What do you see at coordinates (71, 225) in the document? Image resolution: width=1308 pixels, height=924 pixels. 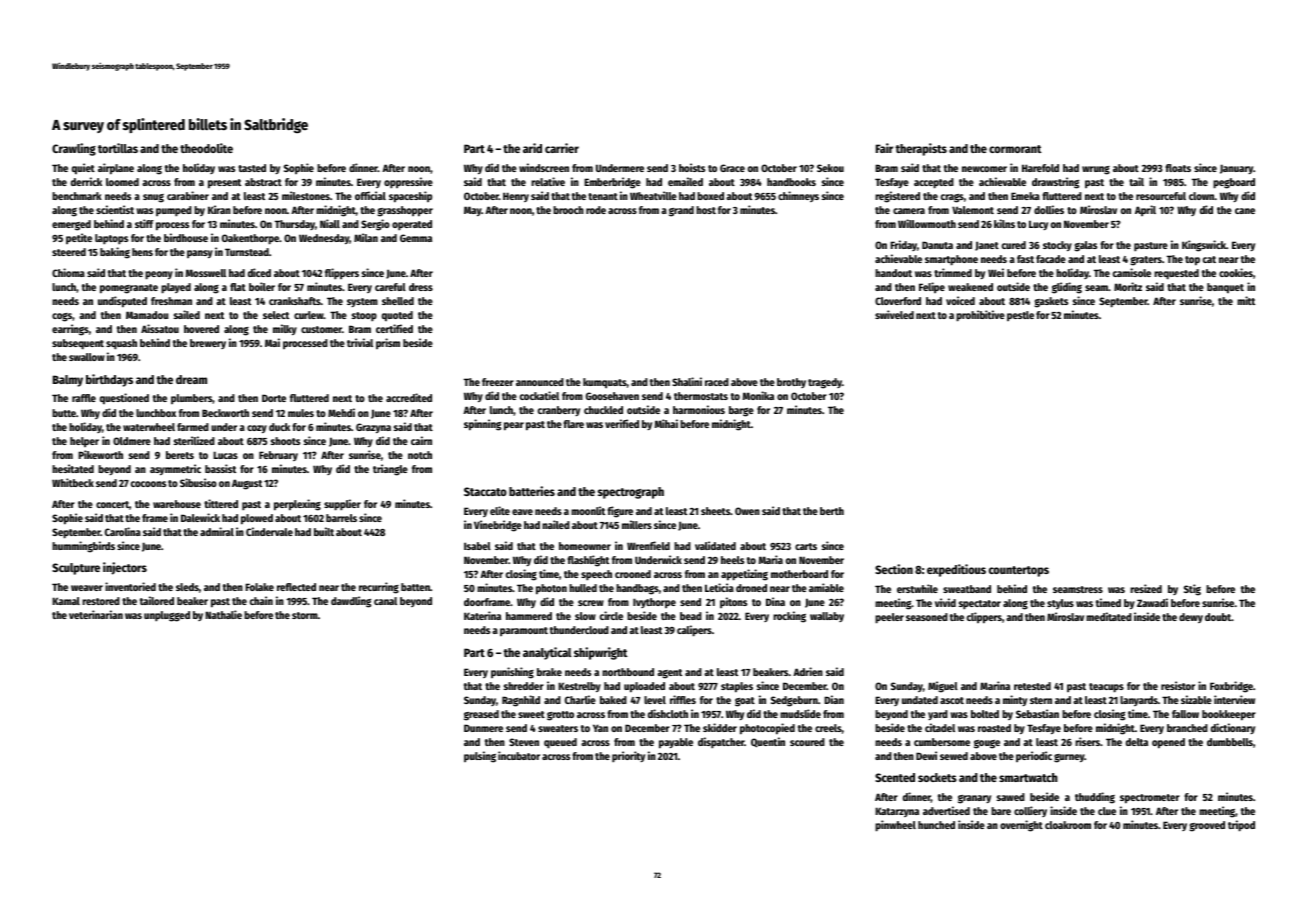 I see `emerged` at bounding box center [71, 225].
